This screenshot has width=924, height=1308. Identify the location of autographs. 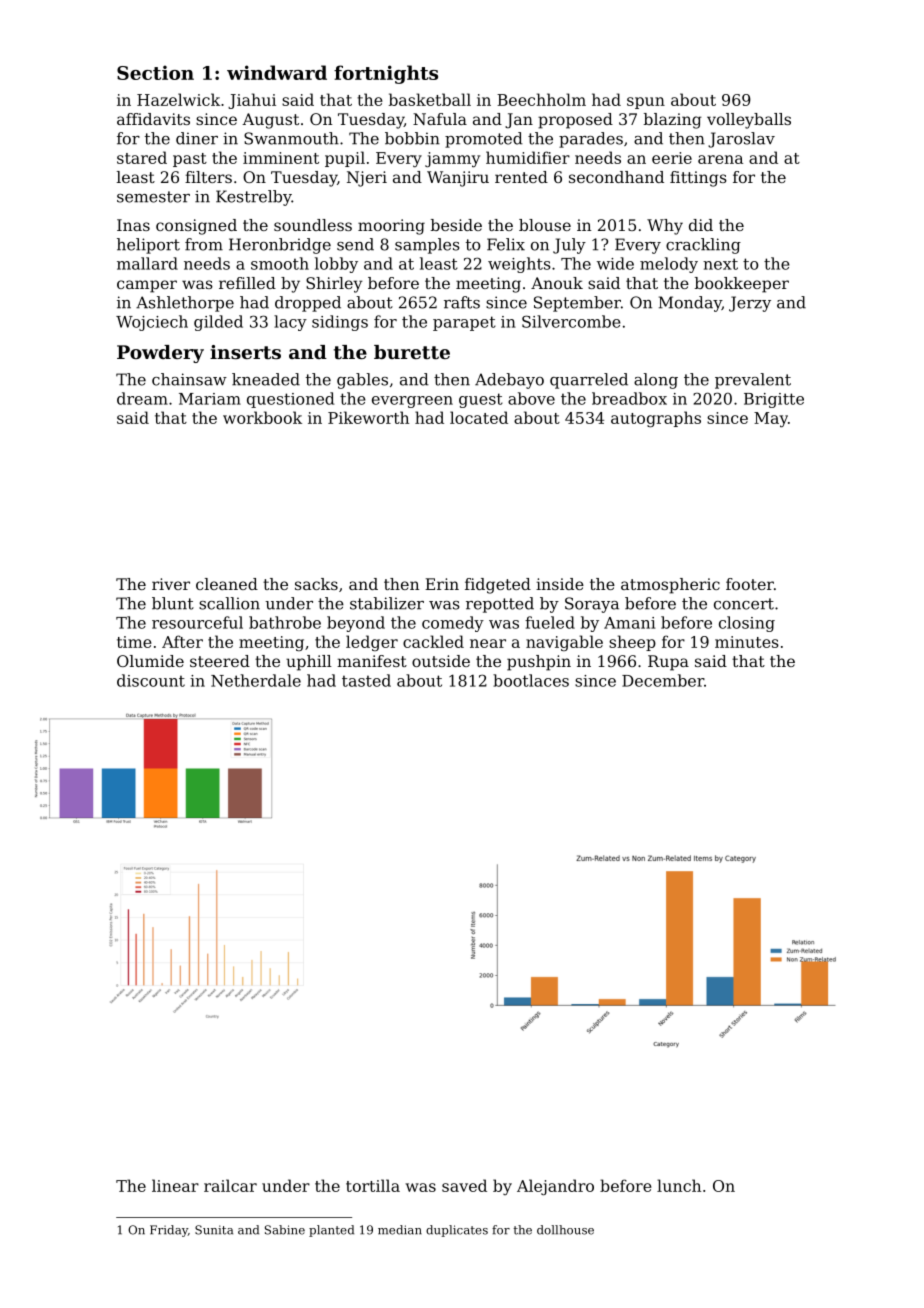
(656, 419).
